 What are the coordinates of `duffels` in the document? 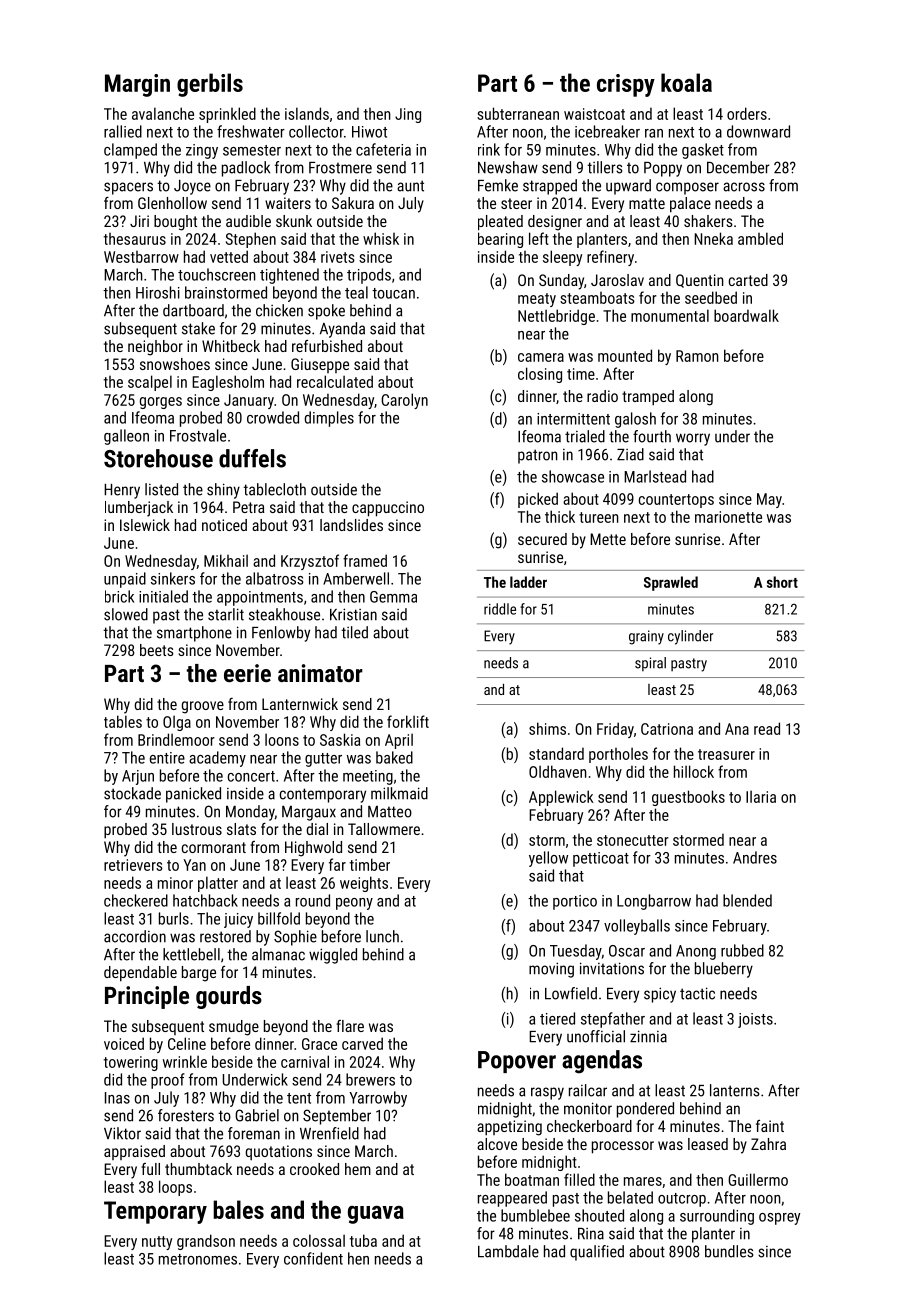 It's located at (252, 458).
